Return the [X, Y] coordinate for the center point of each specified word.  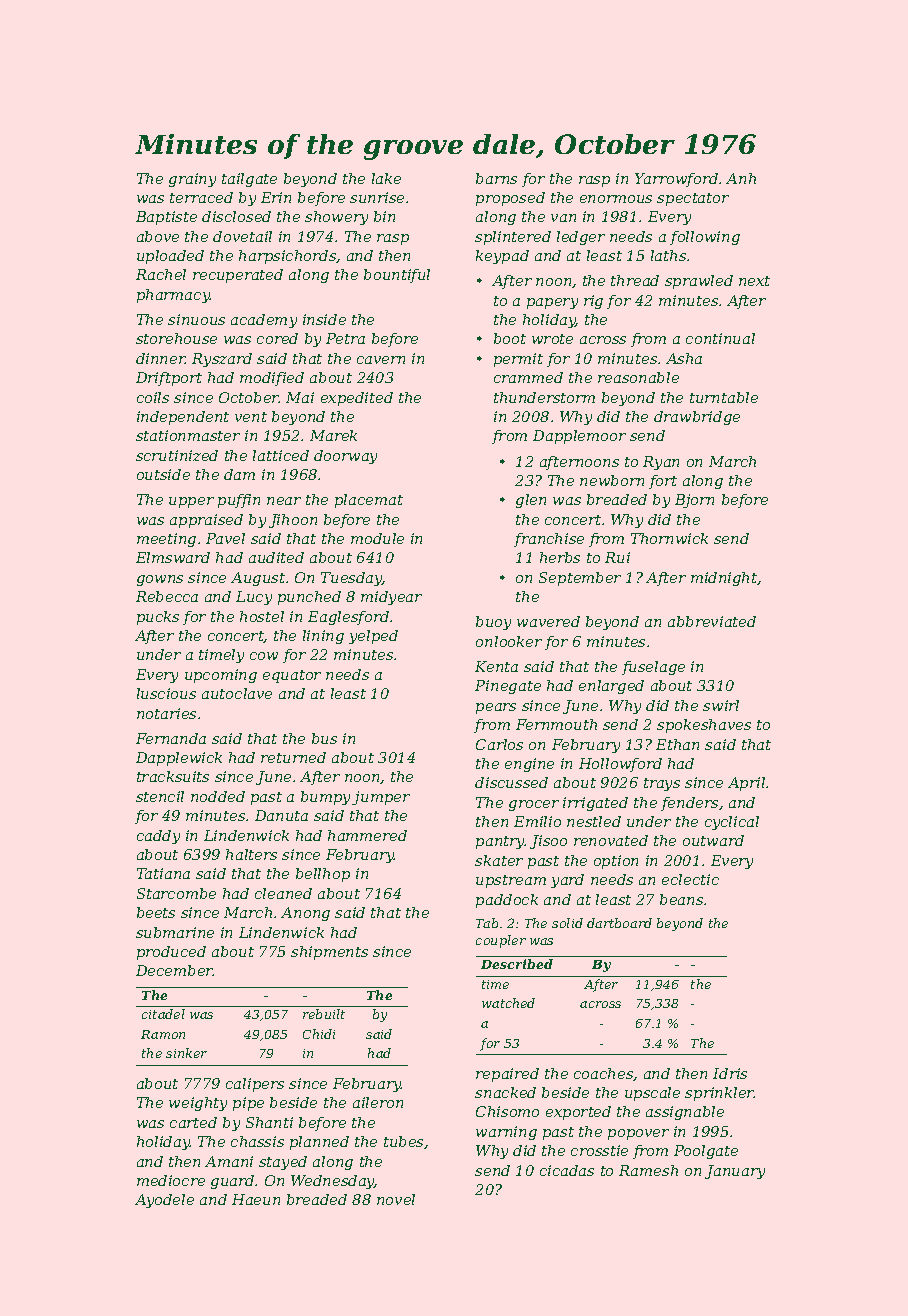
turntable [724, 397]
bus [324, 738]
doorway [345, 457]
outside [163, 474]
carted [193, 1122]
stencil [160, 796]
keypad [502, 257]
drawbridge [697, 418]
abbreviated [712, 621]
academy [264, 321]
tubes [403, 1141]
